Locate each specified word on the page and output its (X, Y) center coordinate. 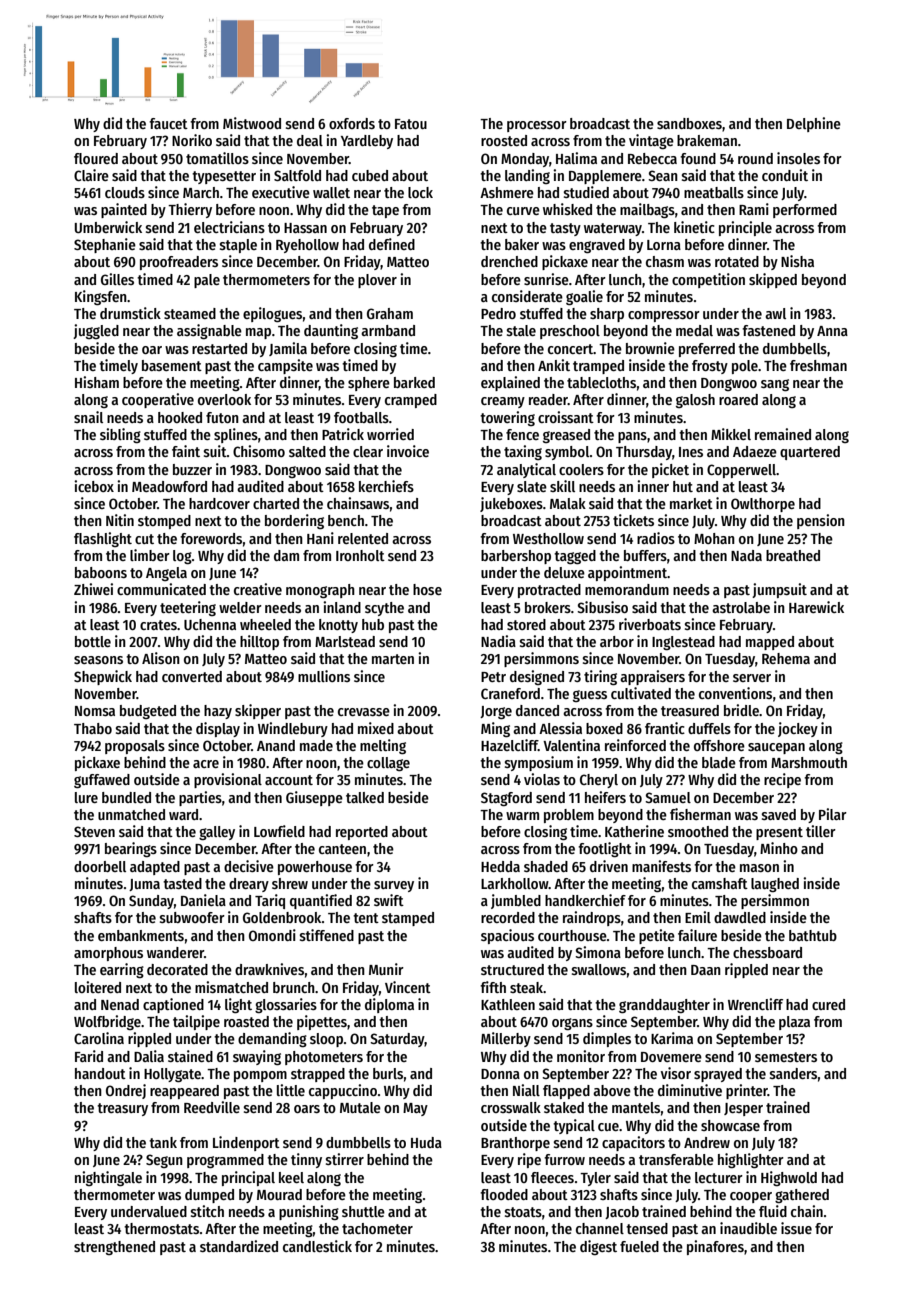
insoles (798, 158)
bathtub (813, 935)
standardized (239, 1246)
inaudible (748, 1228)
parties (200, 798)
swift (389, 900)
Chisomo (259, 451)
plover (377, 281)
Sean (663, 175)
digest (598, 1247)
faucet (168, 123)
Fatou (411, 124)
